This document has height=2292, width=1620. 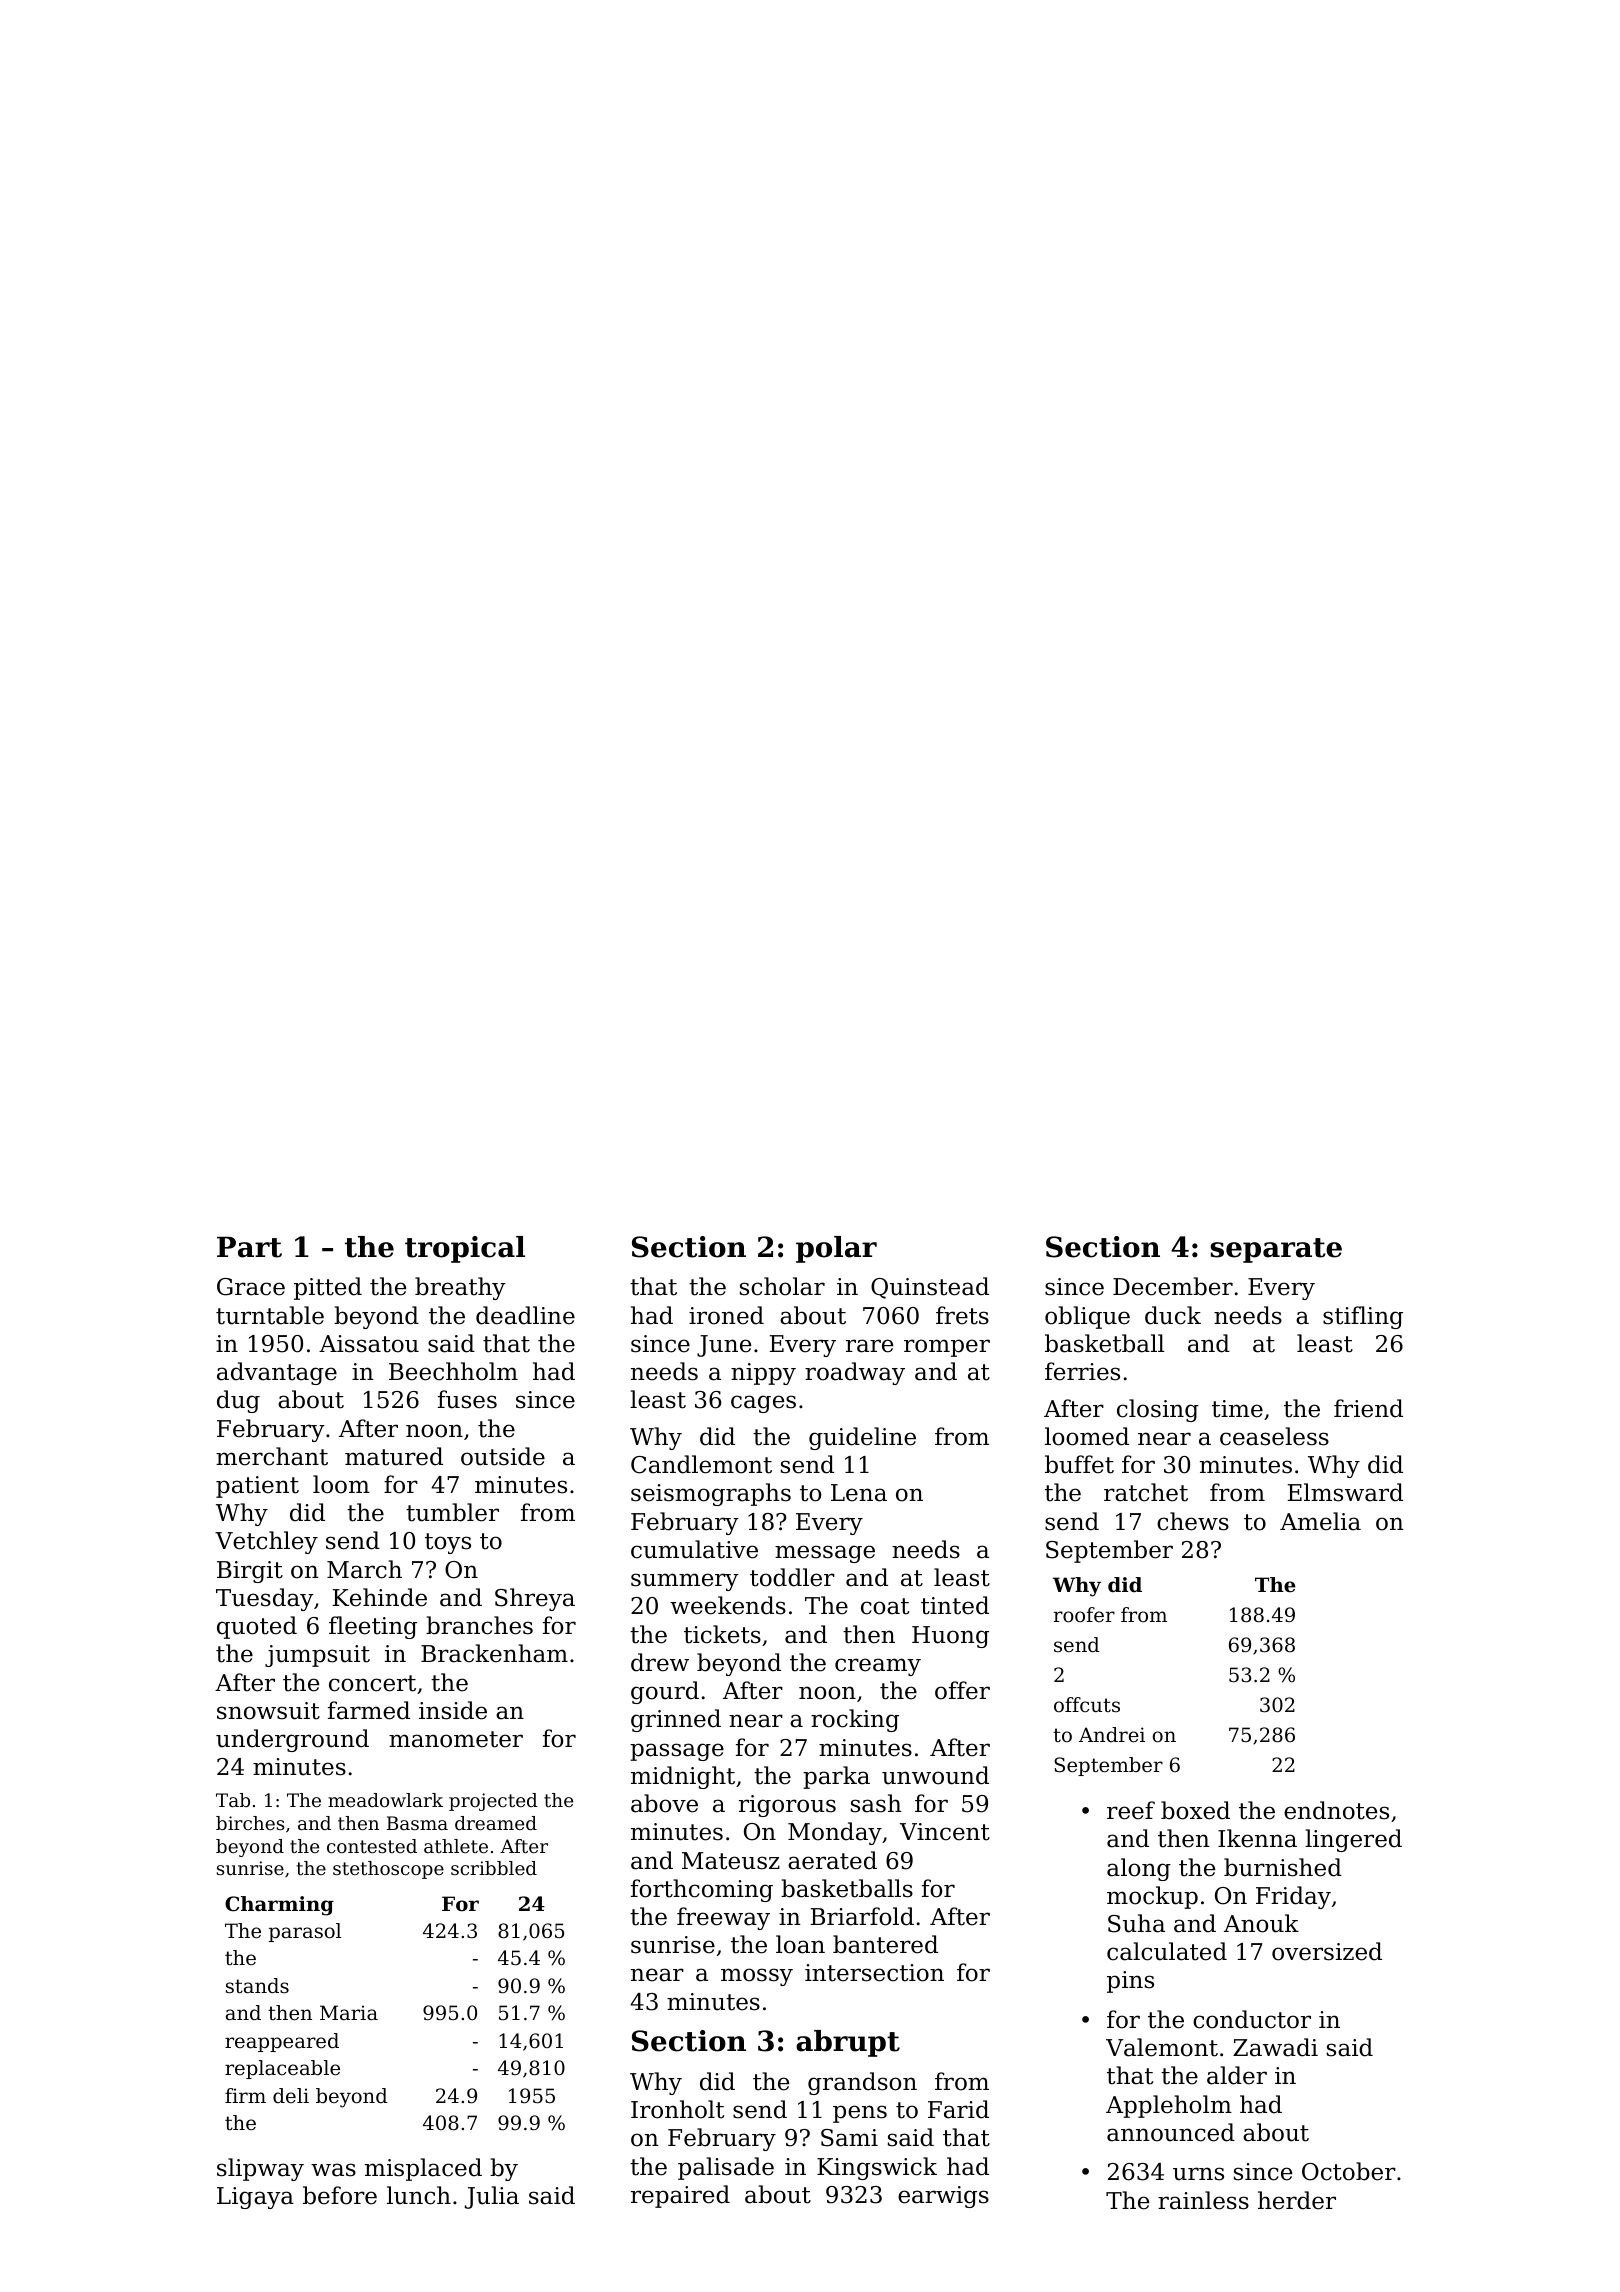 I want to click on slipway, so click(x=260, y=2169).
